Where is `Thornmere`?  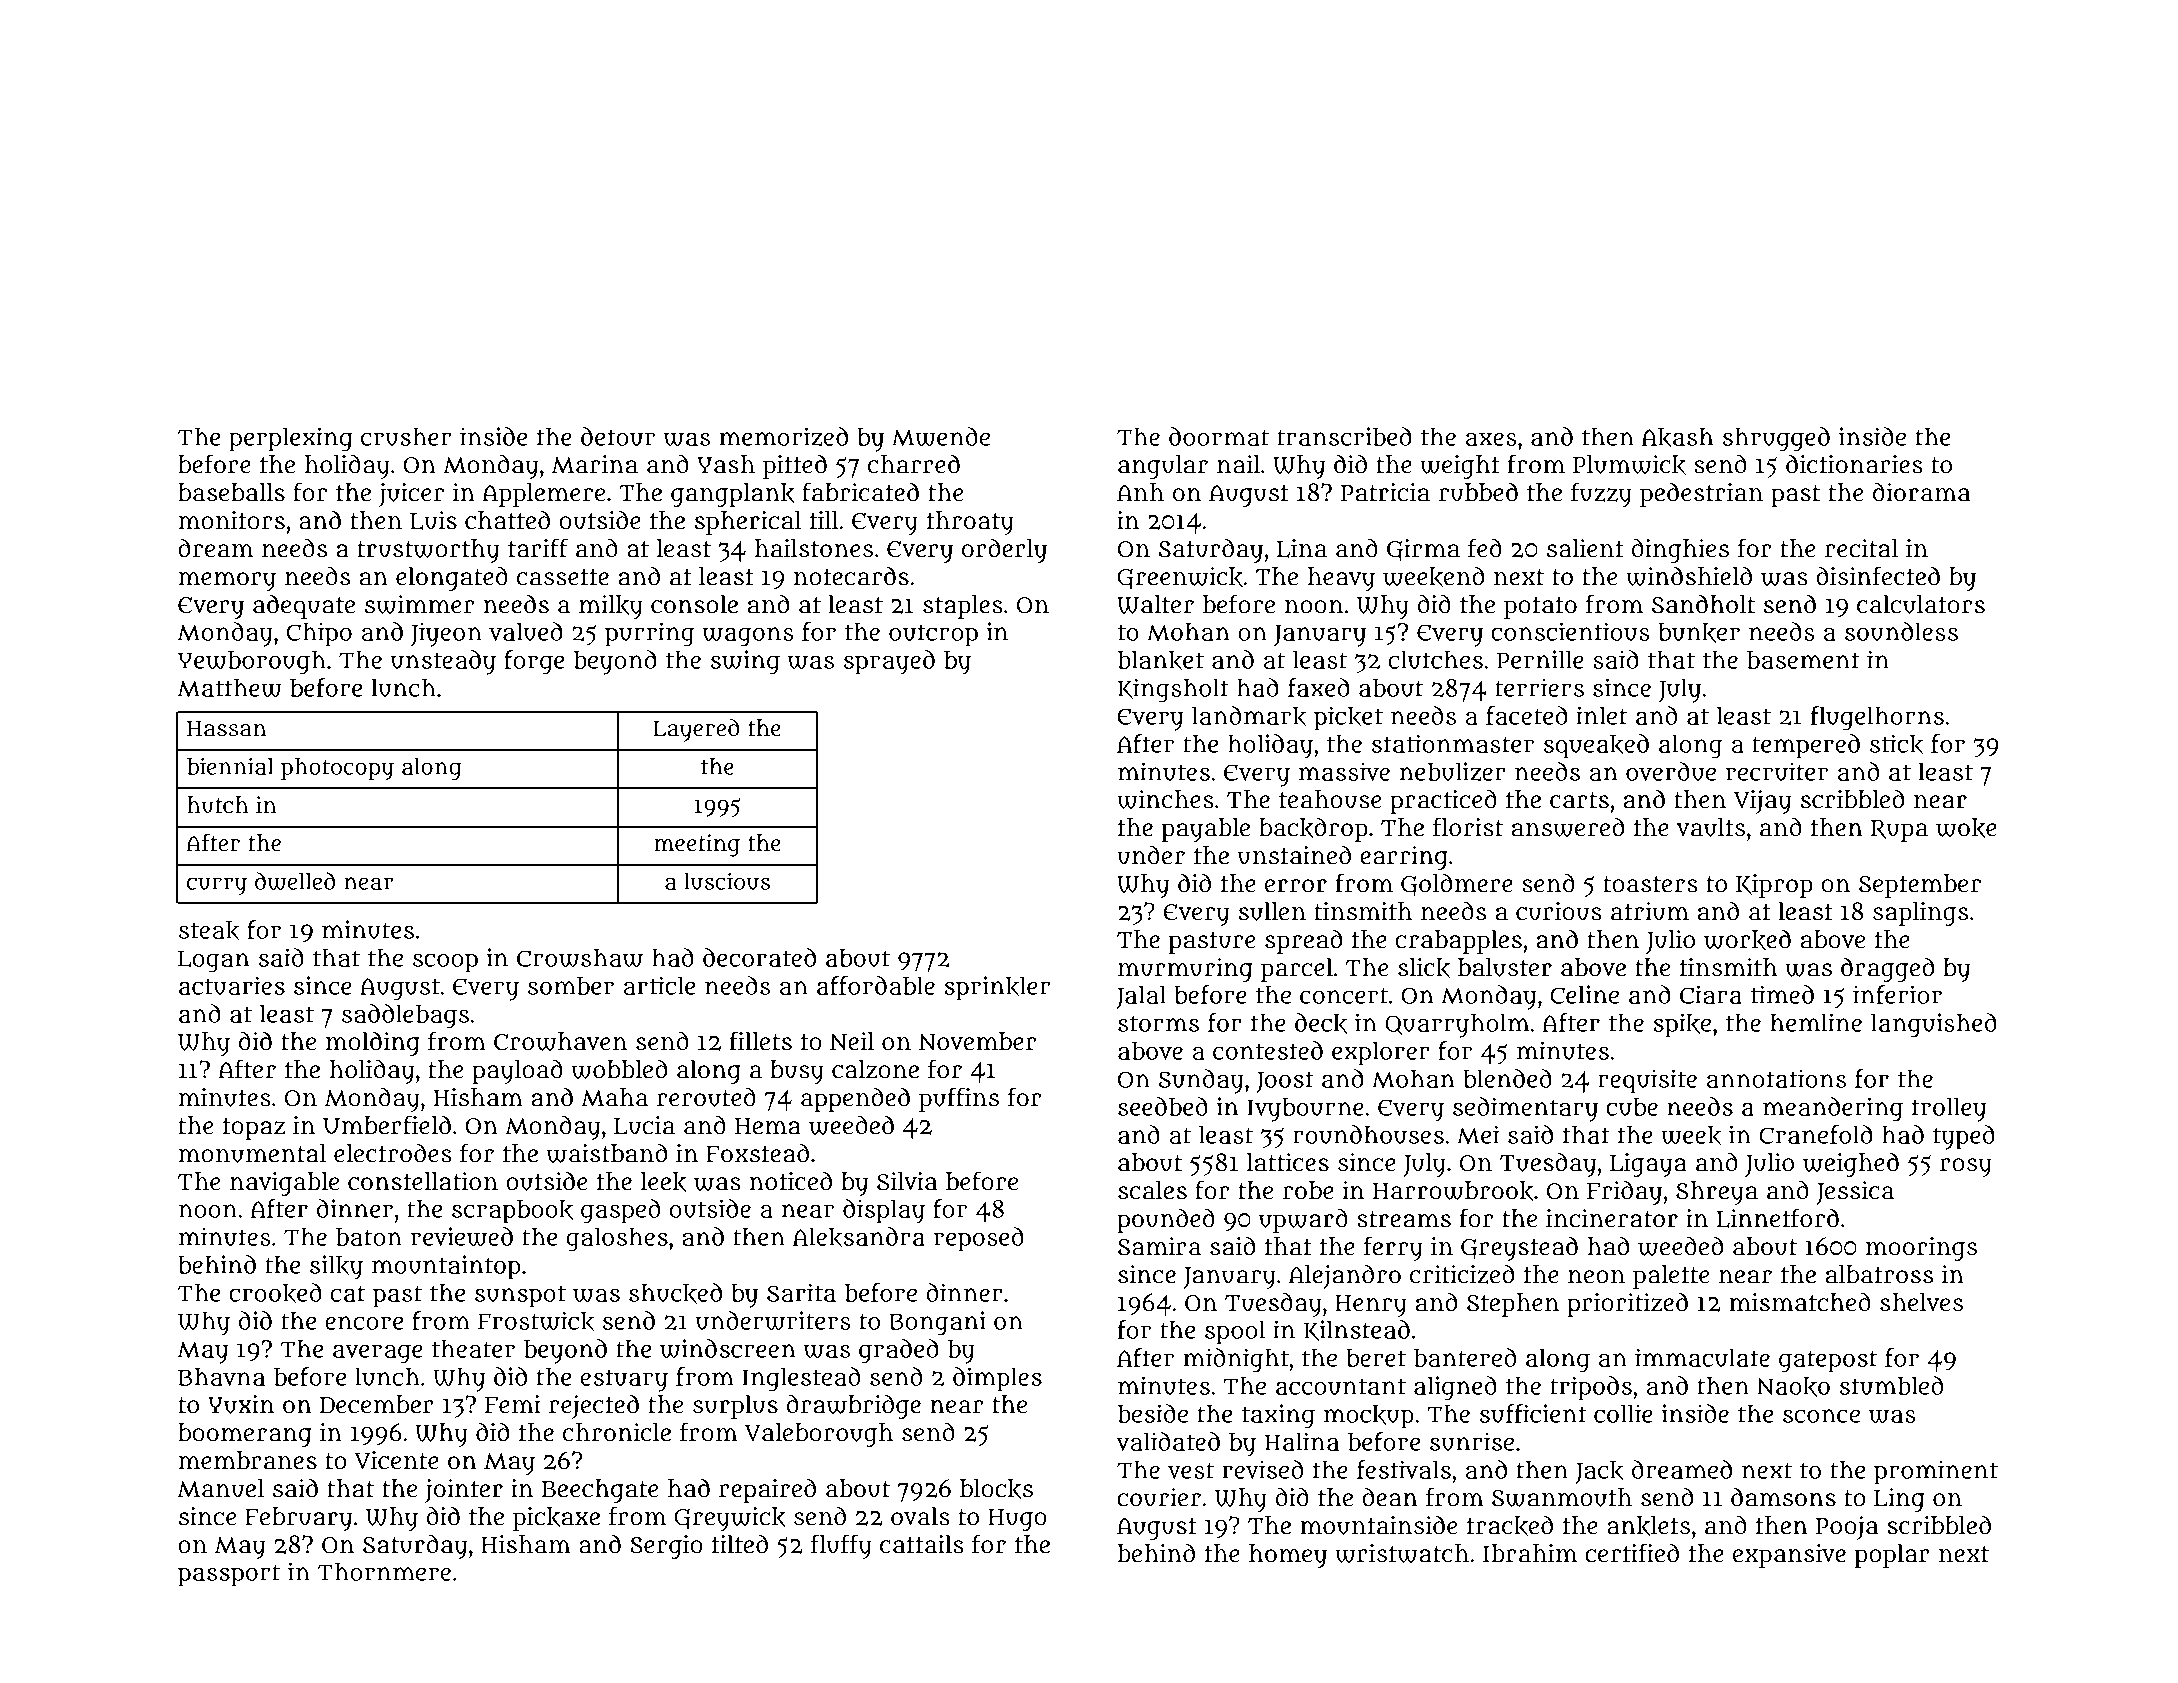 Thornmere is located at coordinates (384, 1571).
